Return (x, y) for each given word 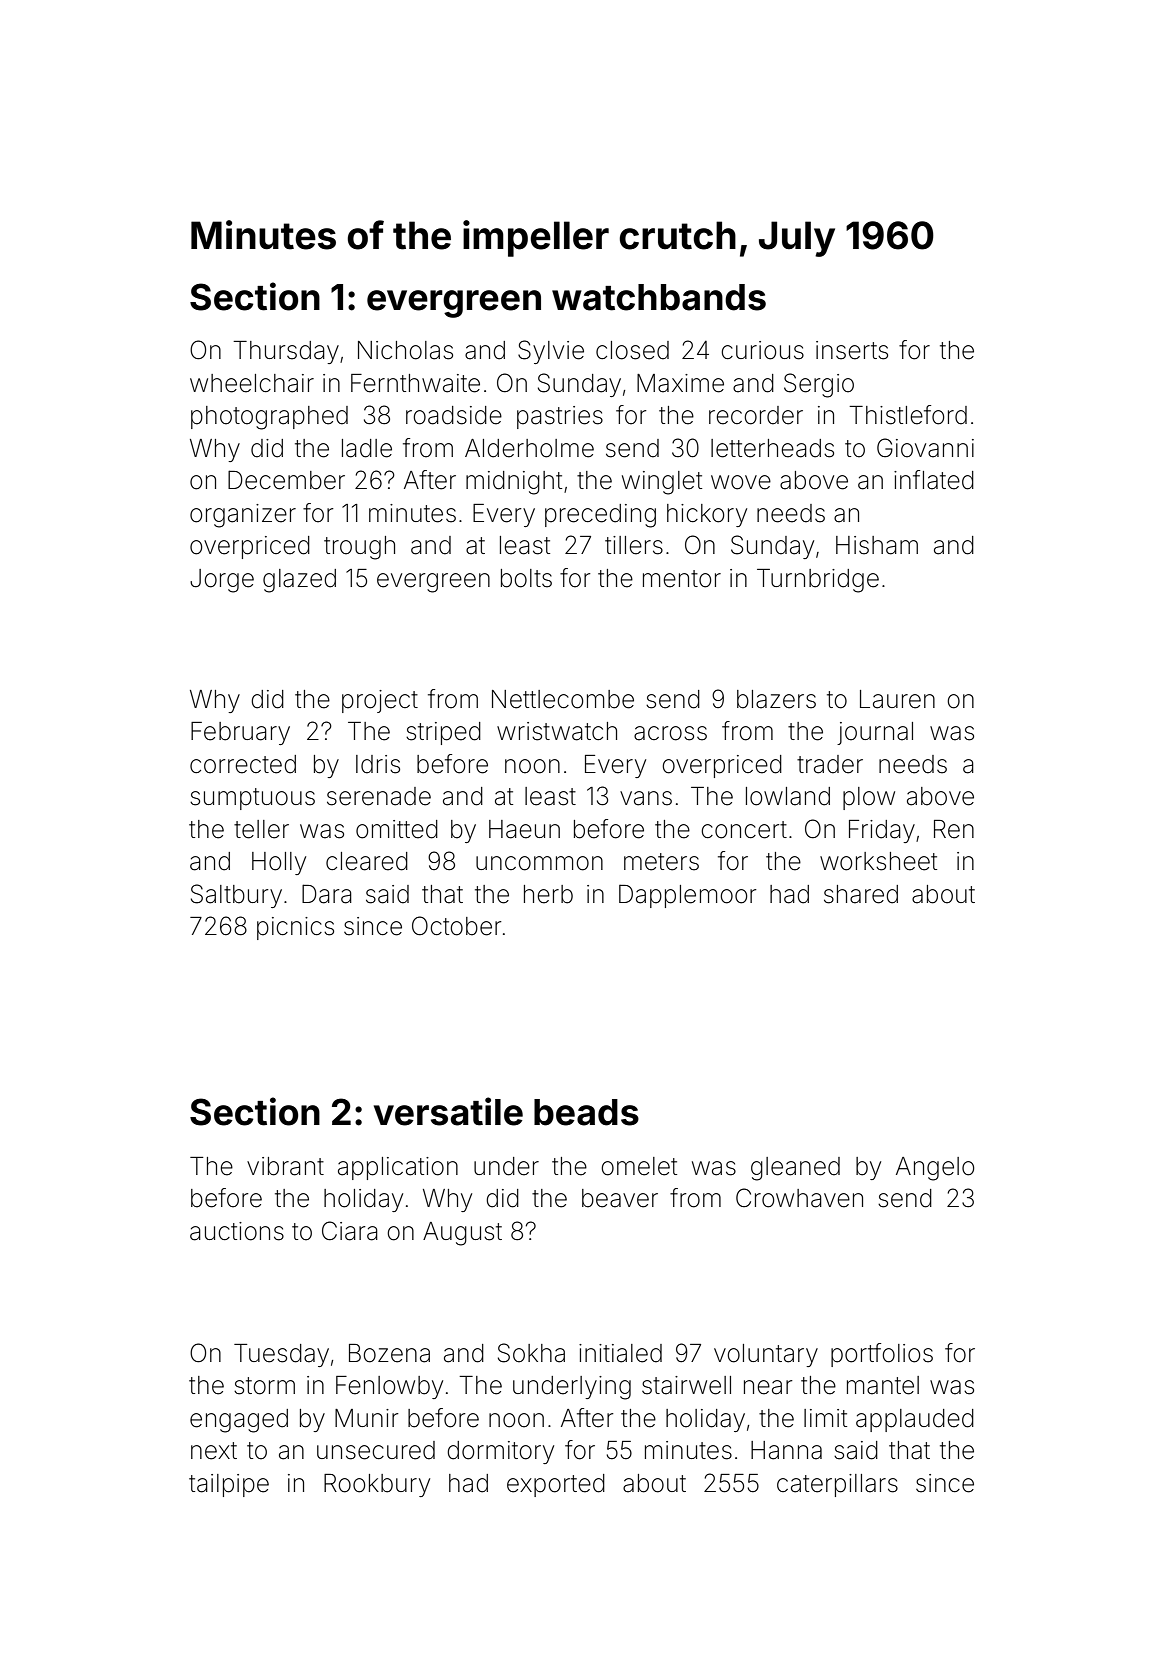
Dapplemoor (687, 896)
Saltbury (236, 896)
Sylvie (551, 352)
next (214, 1451)
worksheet (878, 861)
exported (556, 1485)
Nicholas (405, 350)
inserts (852, 350)
